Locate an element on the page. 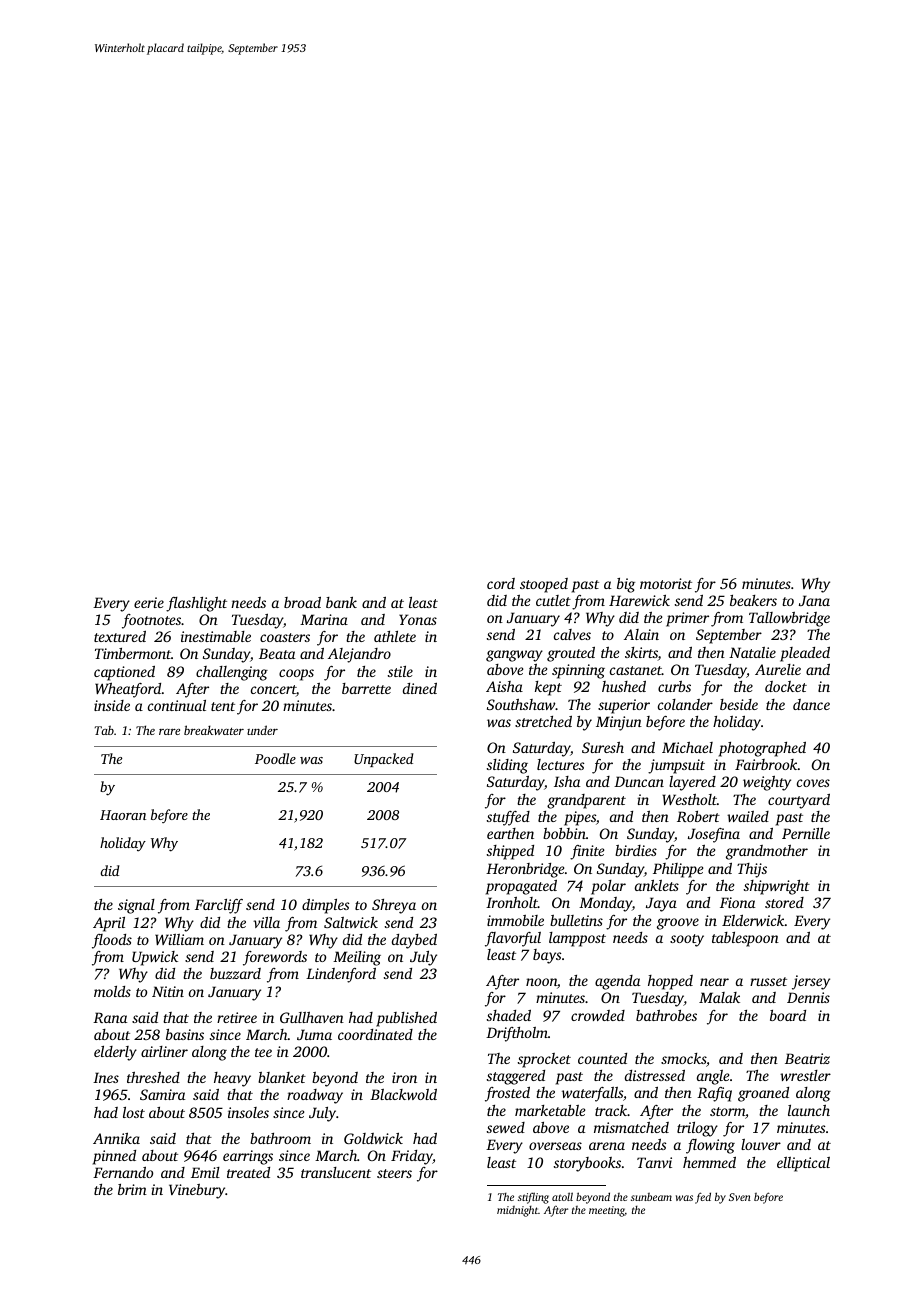 This image has width=924, height=1314. motorist is located at coordinates (666, 583).
